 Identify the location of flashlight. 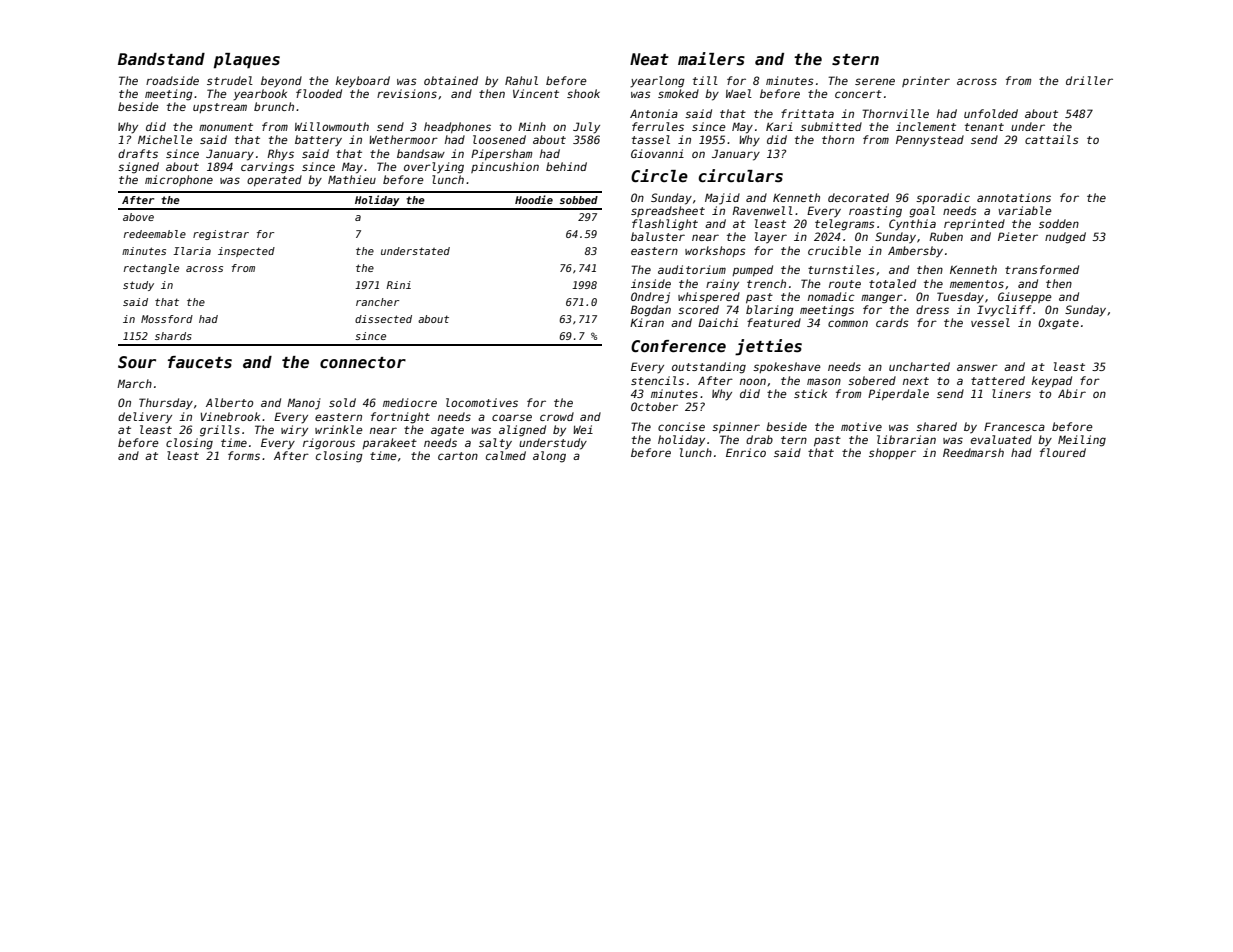
(665, 225).
